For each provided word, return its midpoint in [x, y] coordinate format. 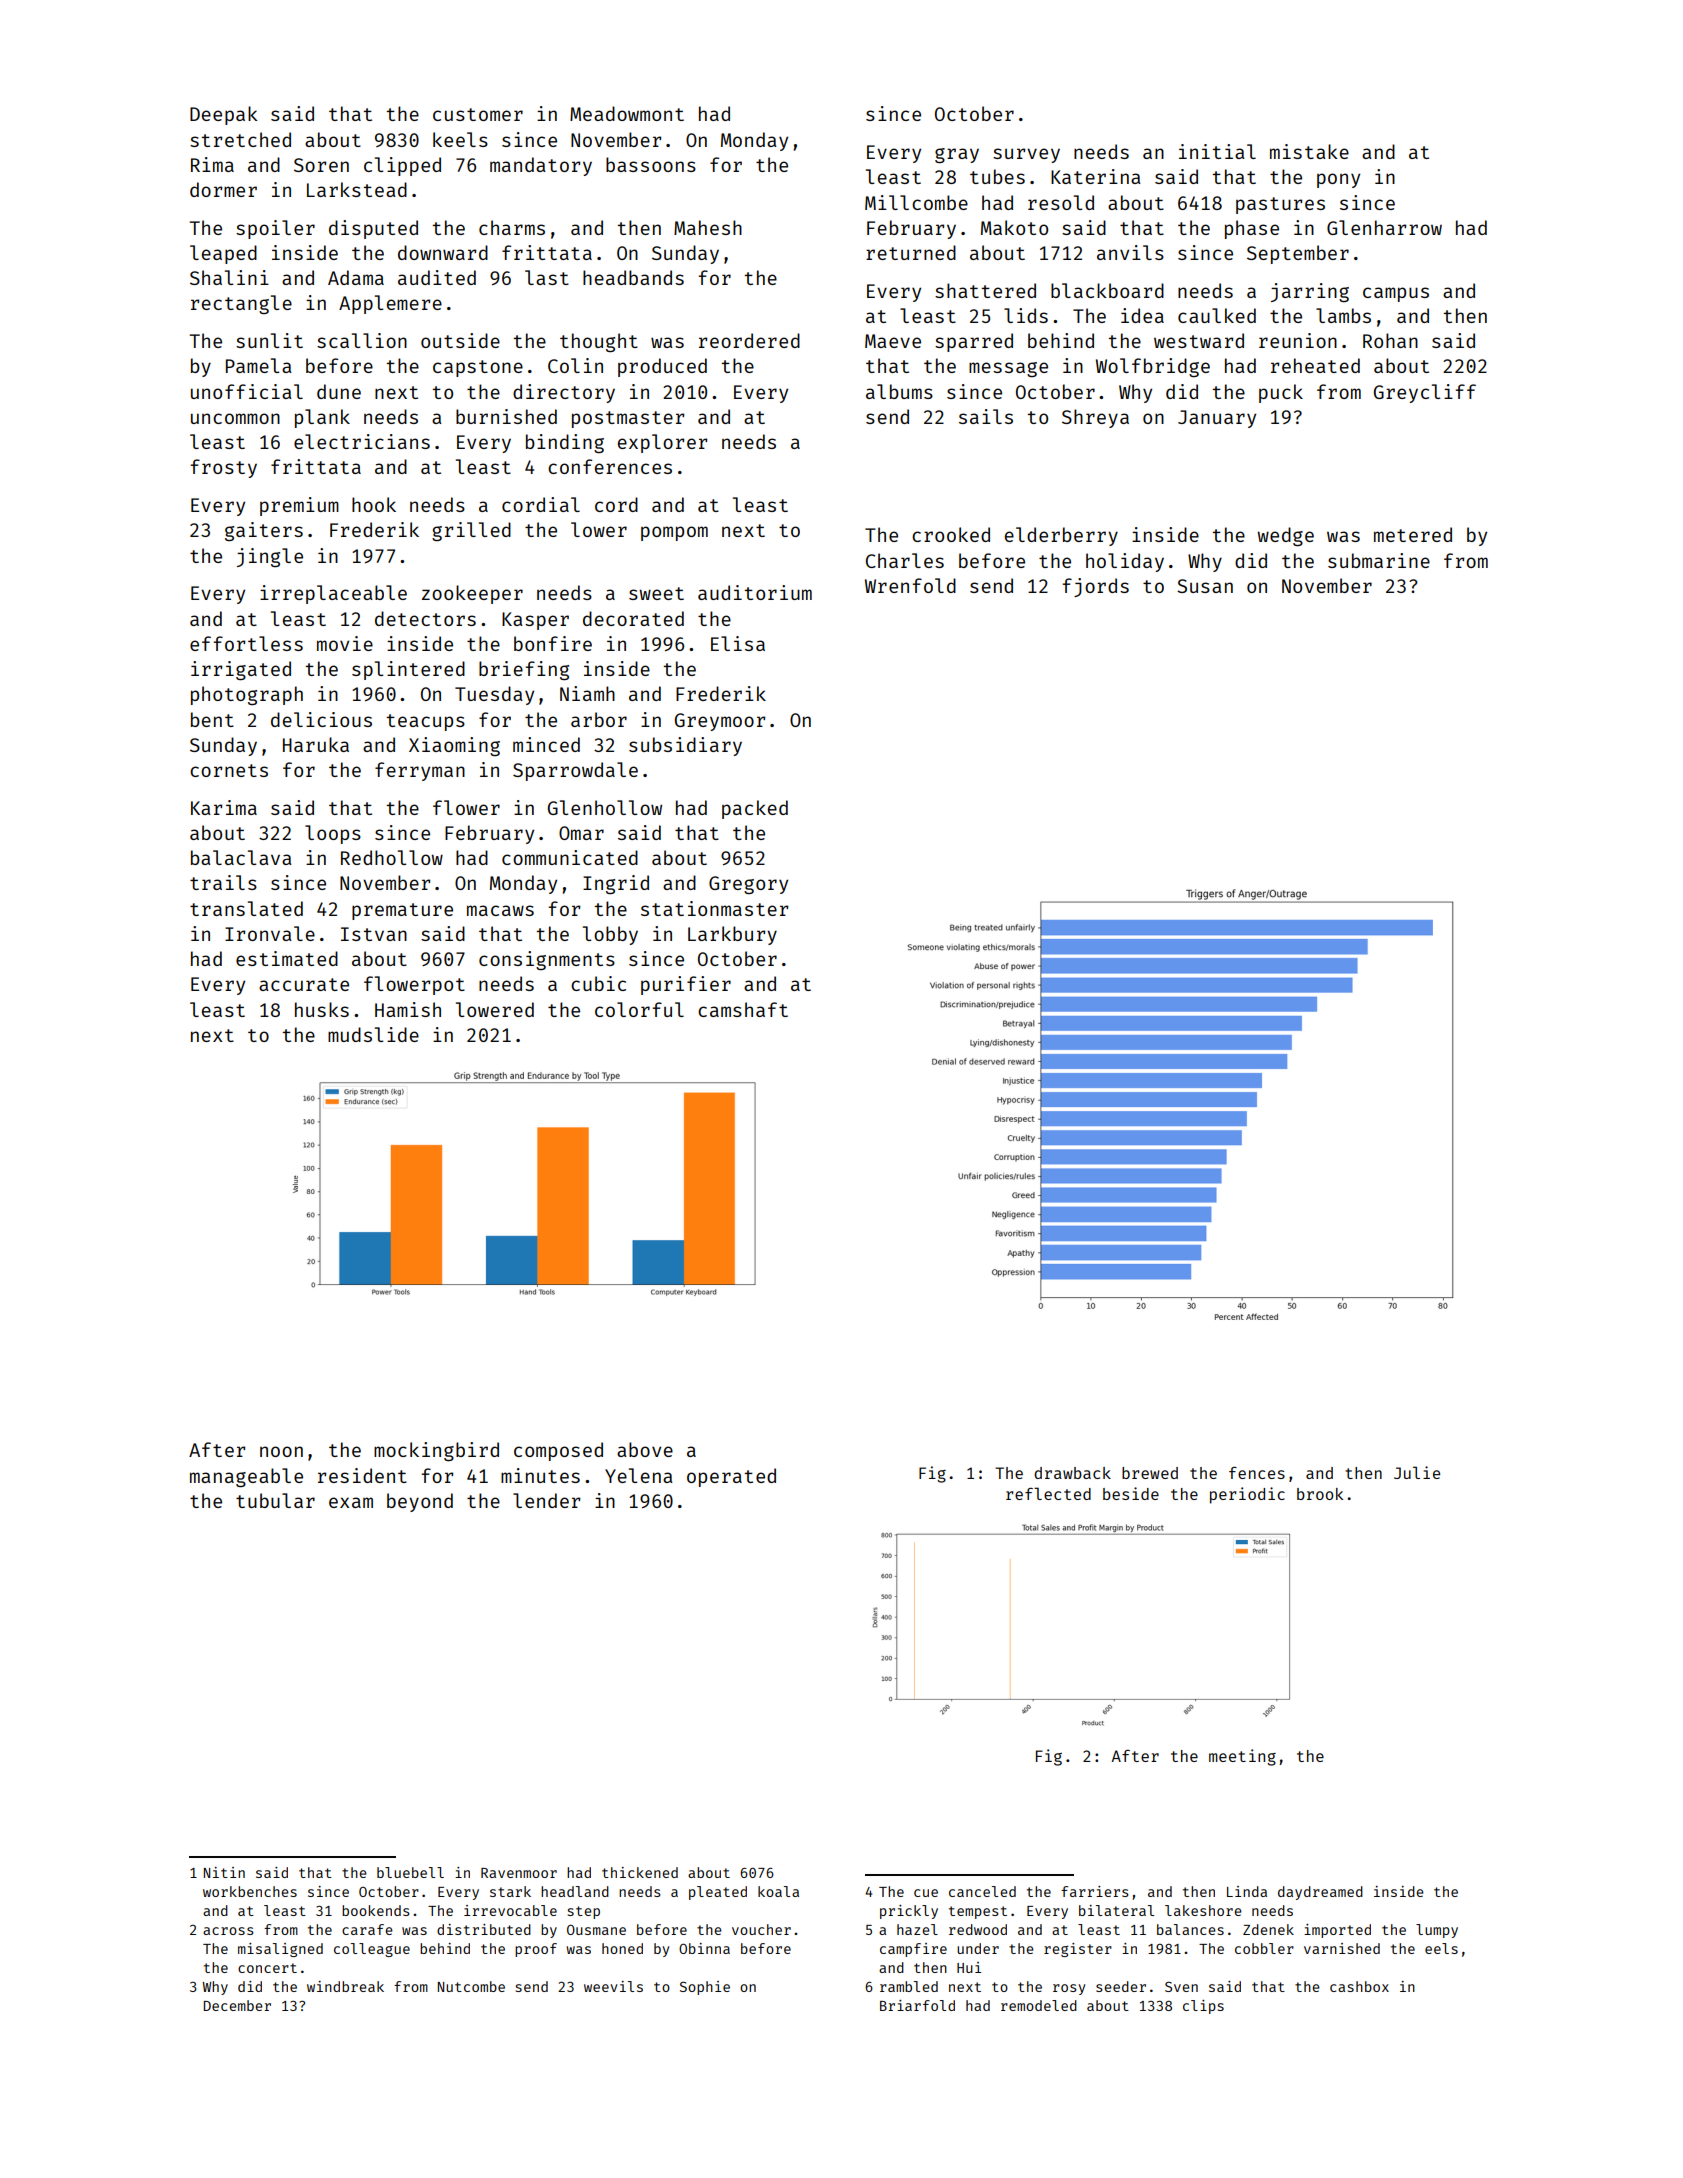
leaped [223, 254]
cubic [598, 983]
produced [662, 367]
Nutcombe [471, 1986]
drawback [1072, 1473]
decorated [633, 618]
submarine [1379, 560]
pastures [1280, 205]
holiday [1125, 562]
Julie [1417, 1472]
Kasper [535, 621]
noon [281, 1451]
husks [322, 1009]
